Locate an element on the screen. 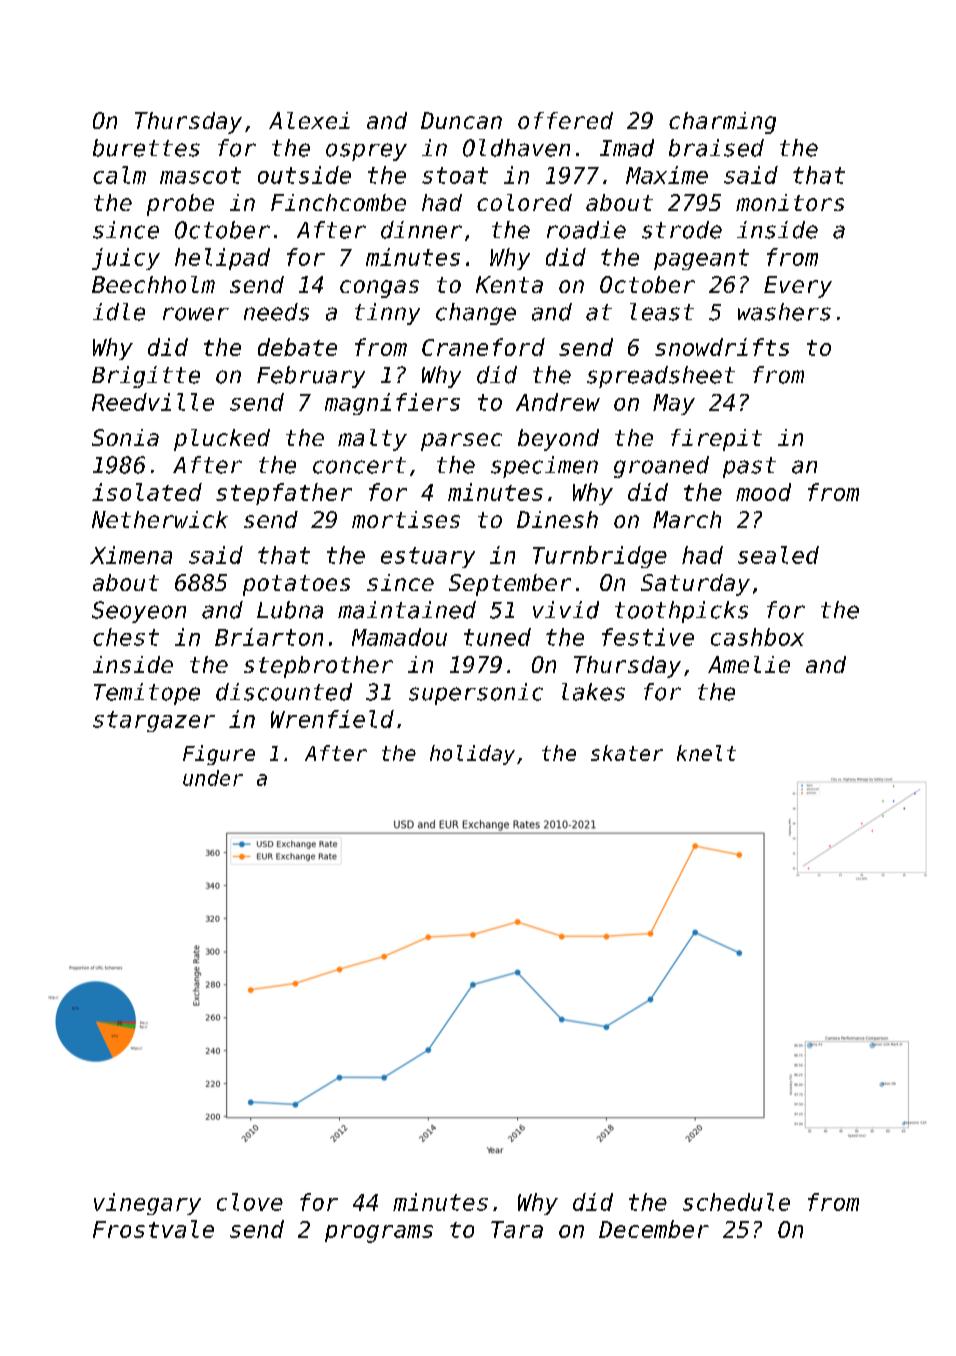  schedule is located at coordinates (736, 1202).
